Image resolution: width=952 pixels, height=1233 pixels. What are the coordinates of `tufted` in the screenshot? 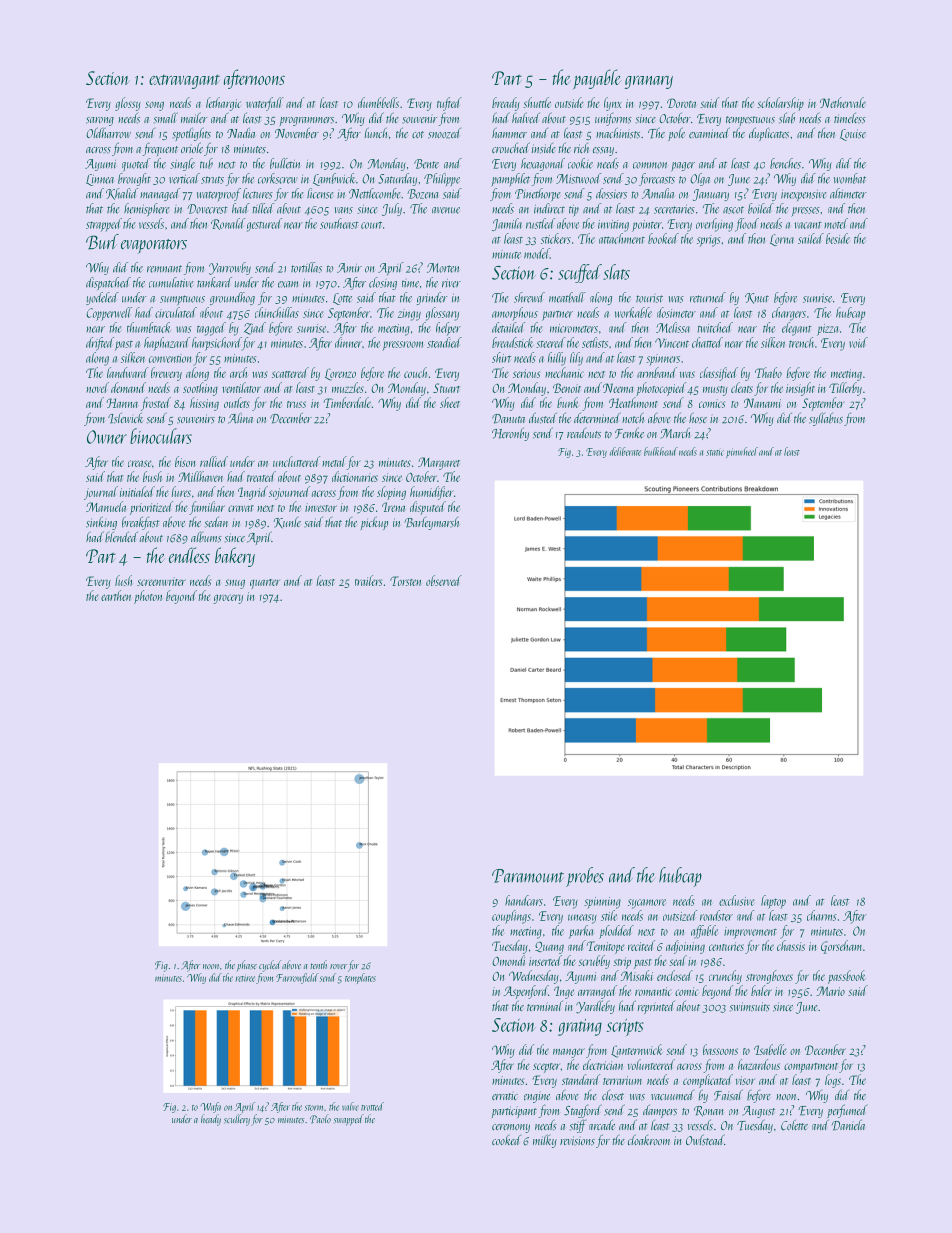 It's located at (449, 104).
